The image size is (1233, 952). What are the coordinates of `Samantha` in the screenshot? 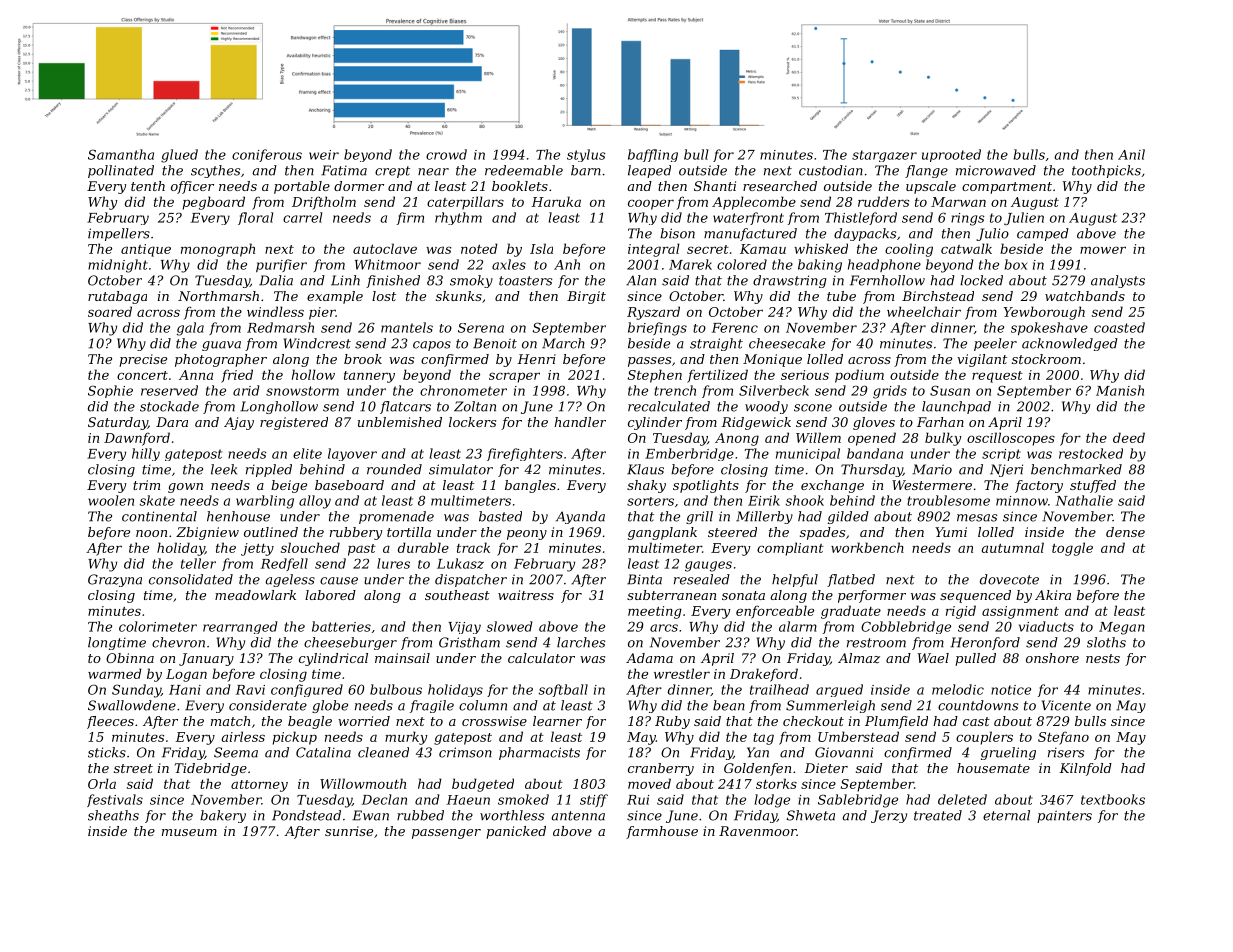 It's located at (121, 154).
